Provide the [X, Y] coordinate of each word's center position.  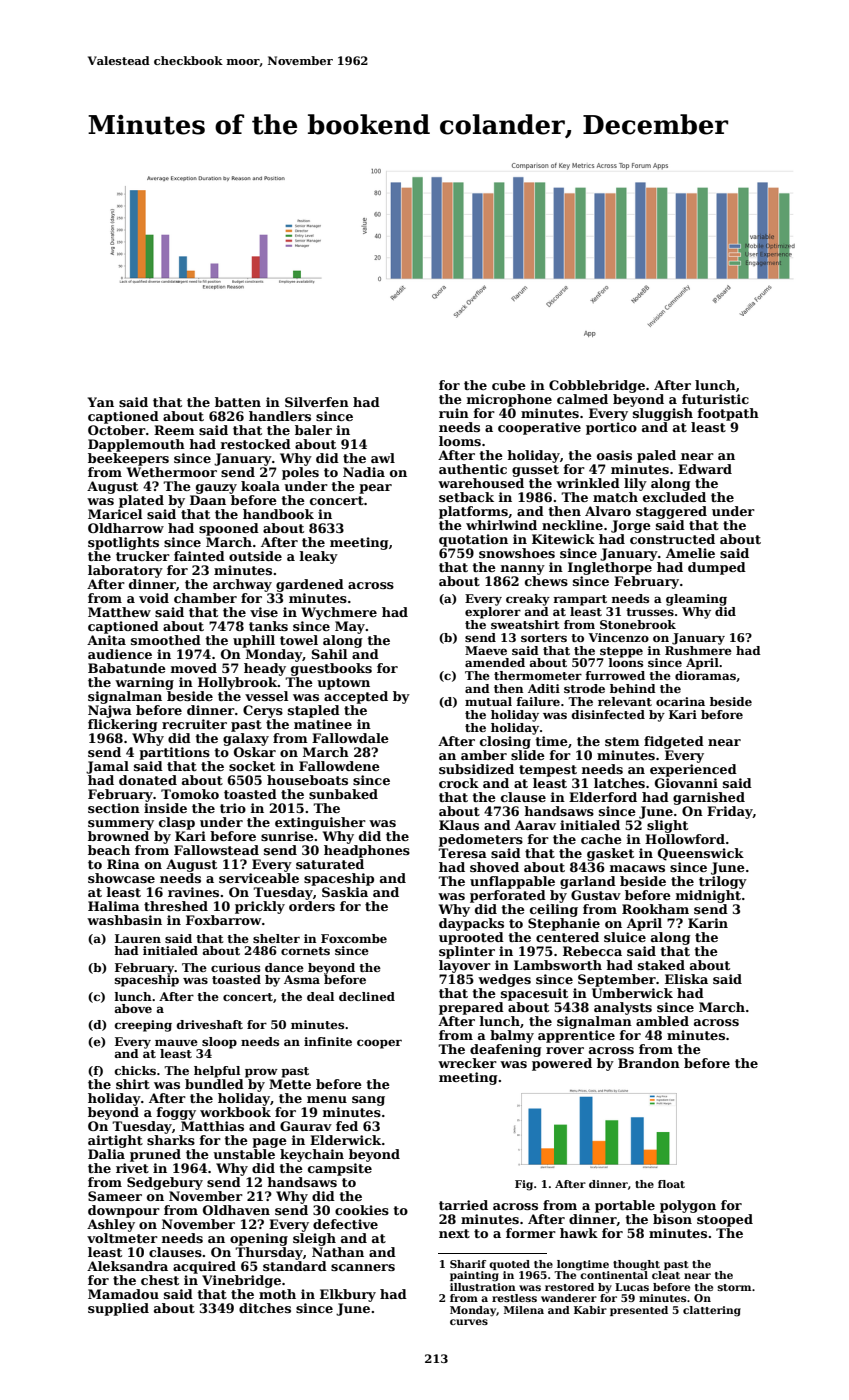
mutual [488, 701]
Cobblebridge [597, 386]
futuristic [715, 399]
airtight [115, 1141]
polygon [688, 1206]
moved [194, 668]
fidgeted [674, 742]
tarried [463, 1205]
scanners [363, 1267]
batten [238, 402]
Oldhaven [236, 1210]
